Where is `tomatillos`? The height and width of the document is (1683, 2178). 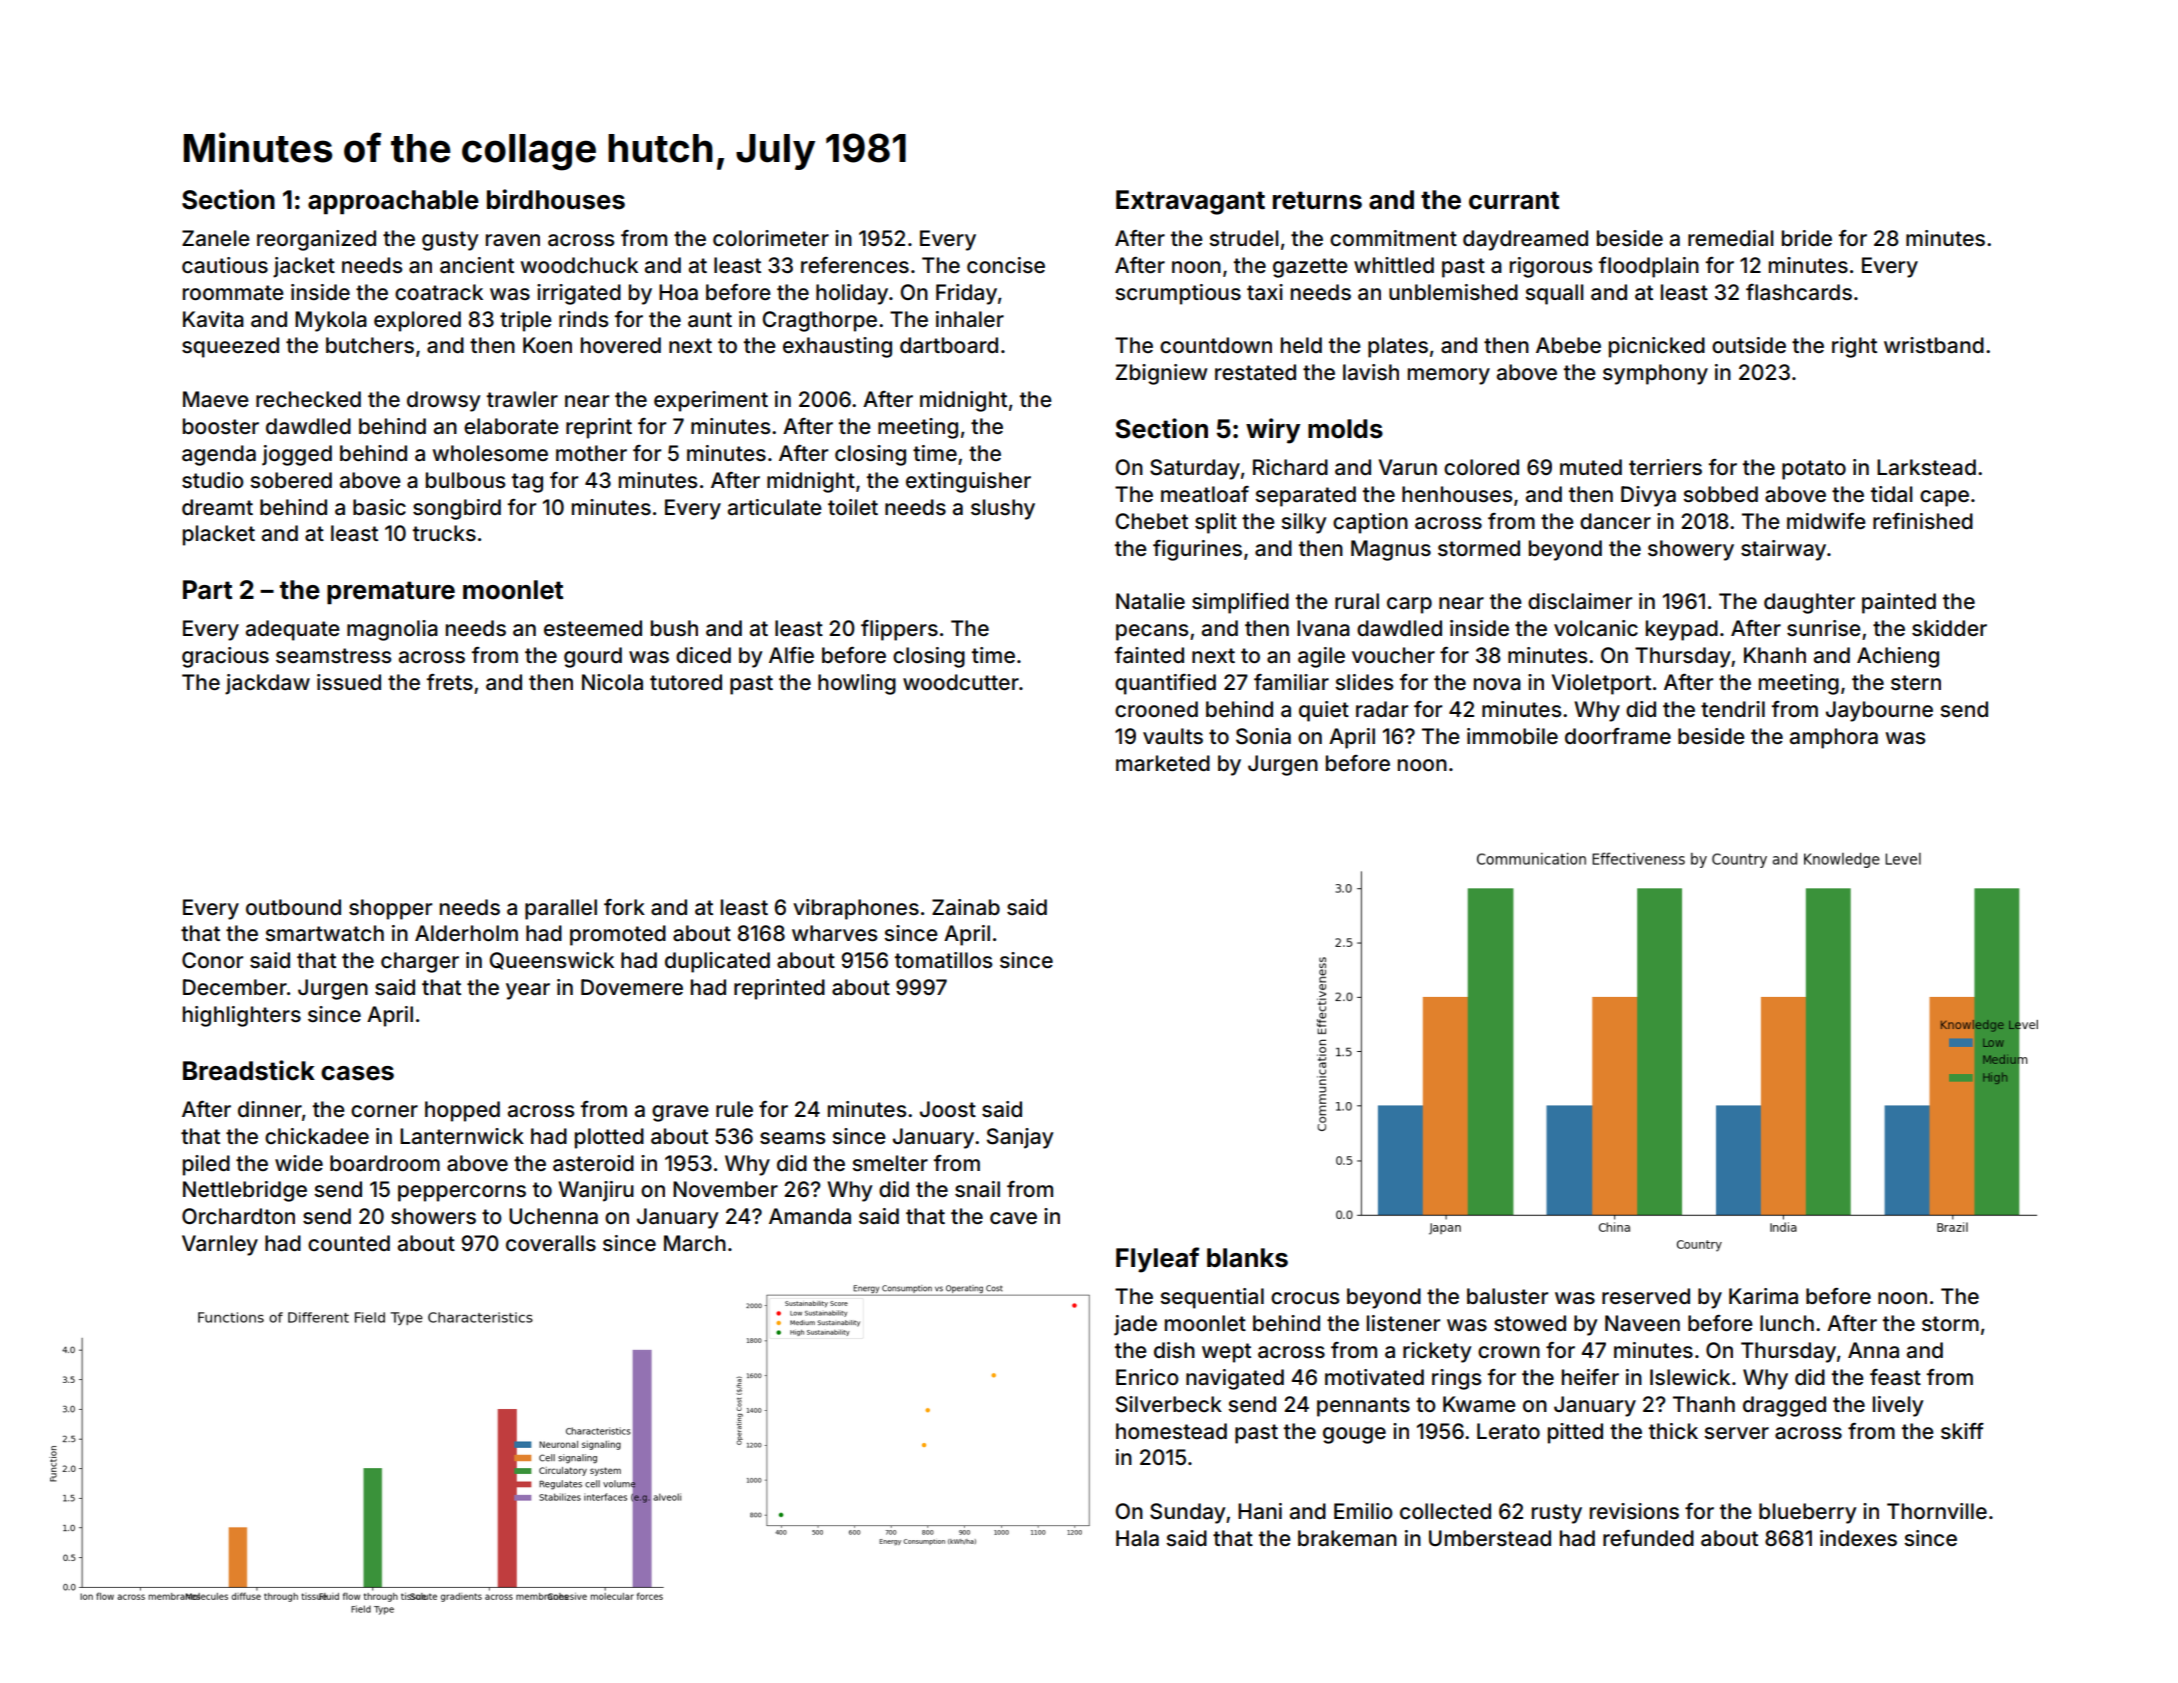 tomatillos is located at coordinates (943, 960).
